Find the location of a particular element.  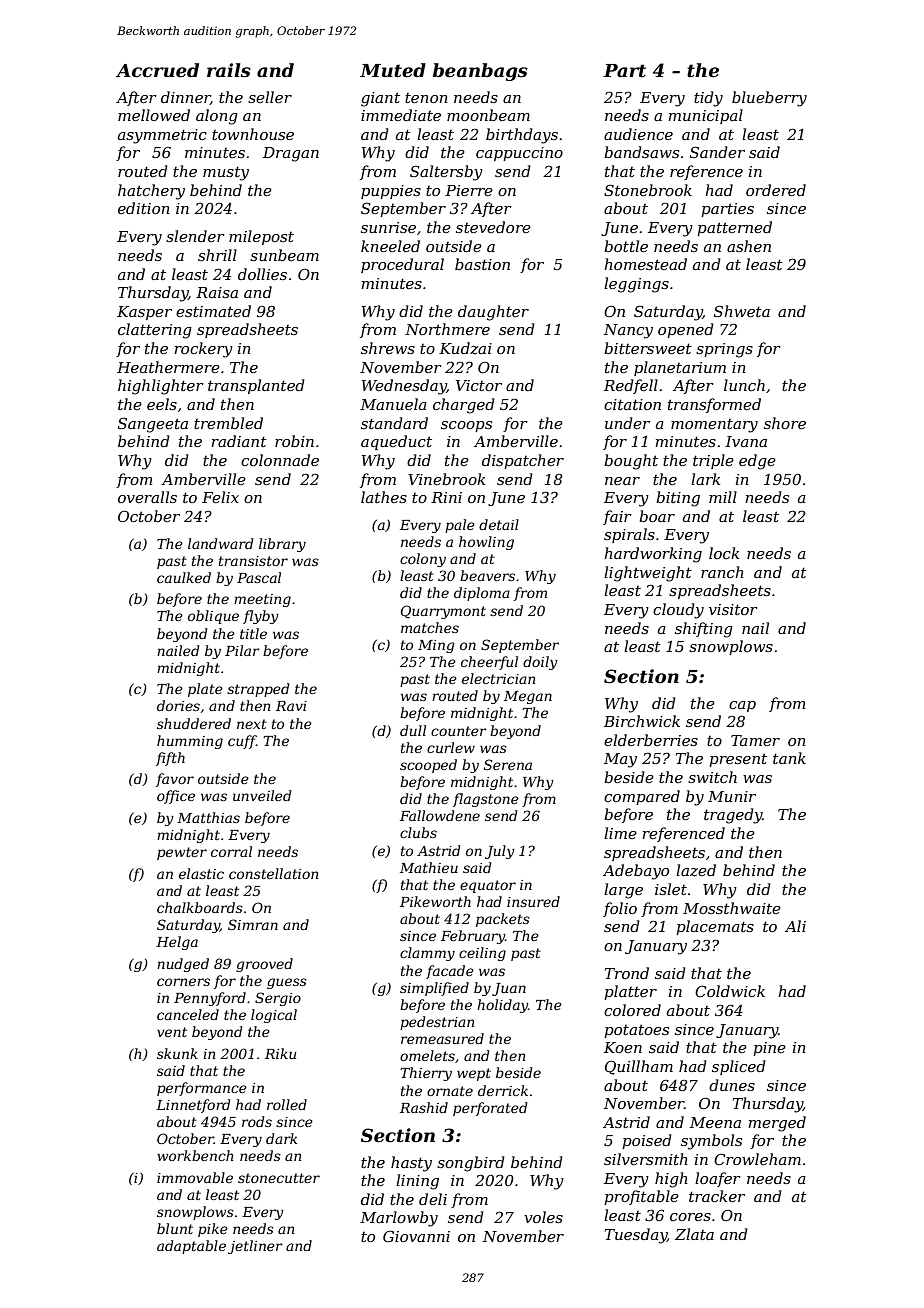

tidy is located at coordinates (708, 99).
